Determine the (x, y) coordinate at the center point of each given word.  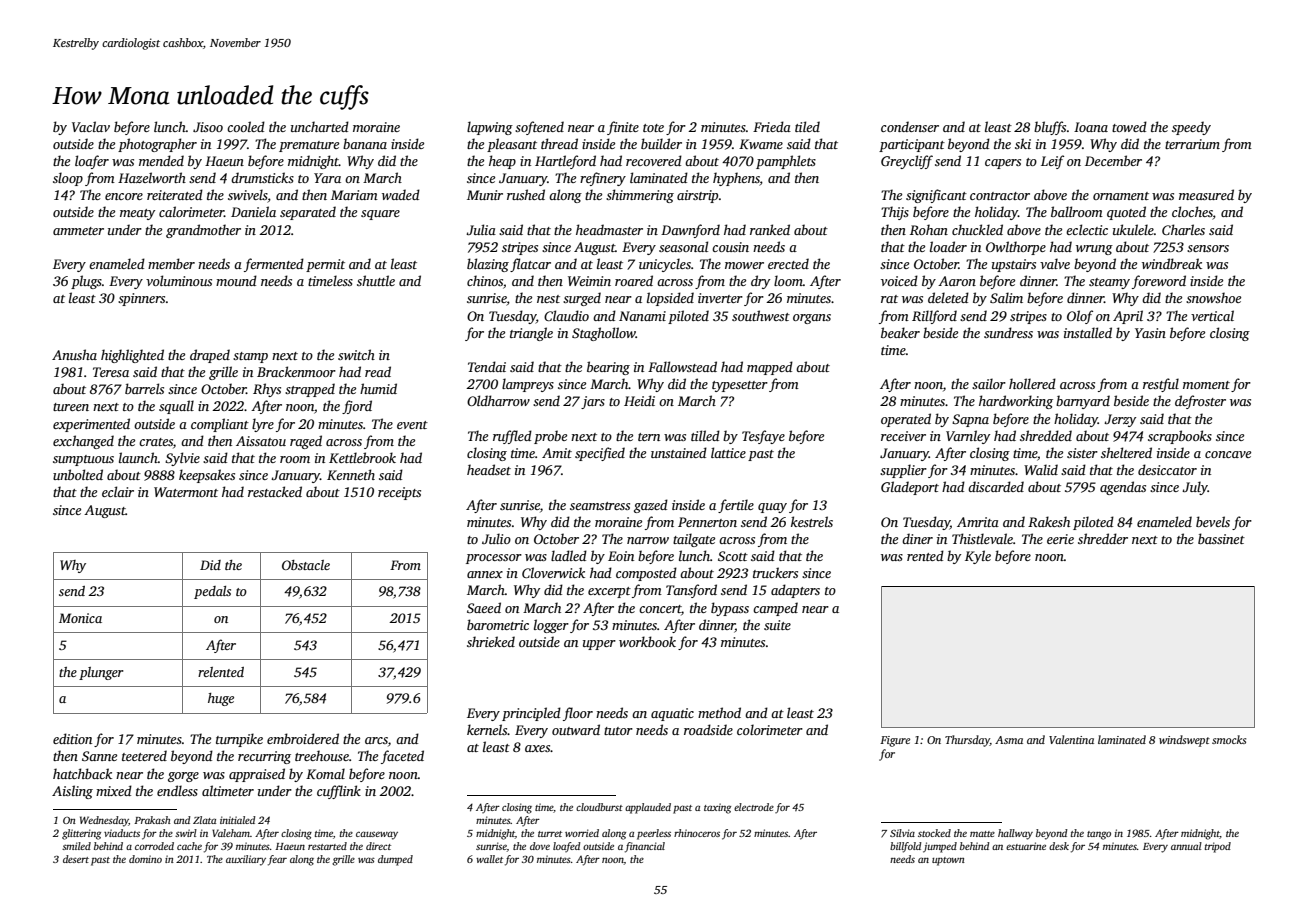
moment (1206, 385)
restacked (275, 491)
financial (645, 847)
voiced (899, 280)
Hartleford (565, 162)
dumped (395, 860)
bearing (608, 368)
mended (161, 160)
